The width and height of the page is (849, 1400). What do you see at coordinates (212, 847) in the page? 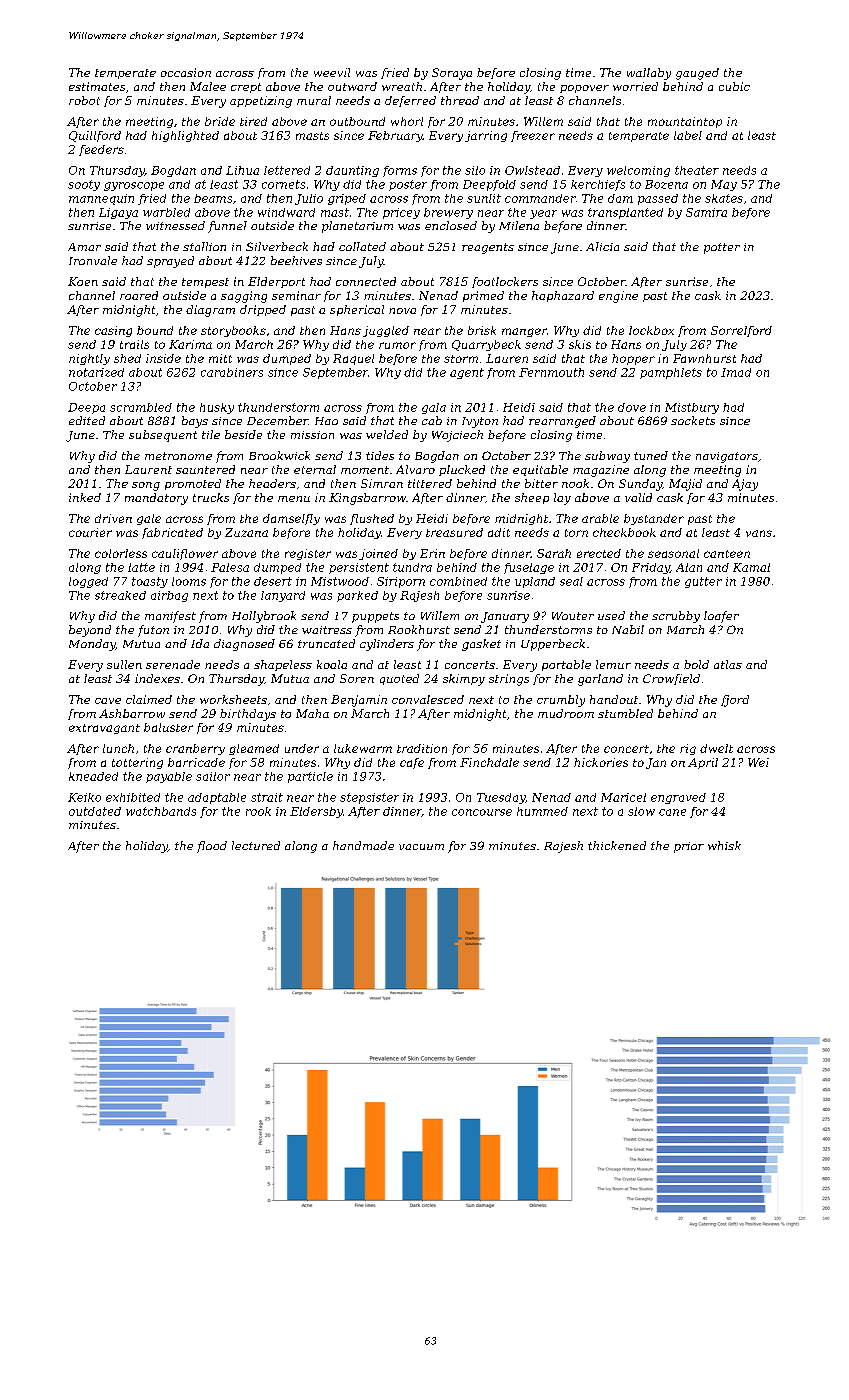
I see `flood` at bounding box center [212, 847].
